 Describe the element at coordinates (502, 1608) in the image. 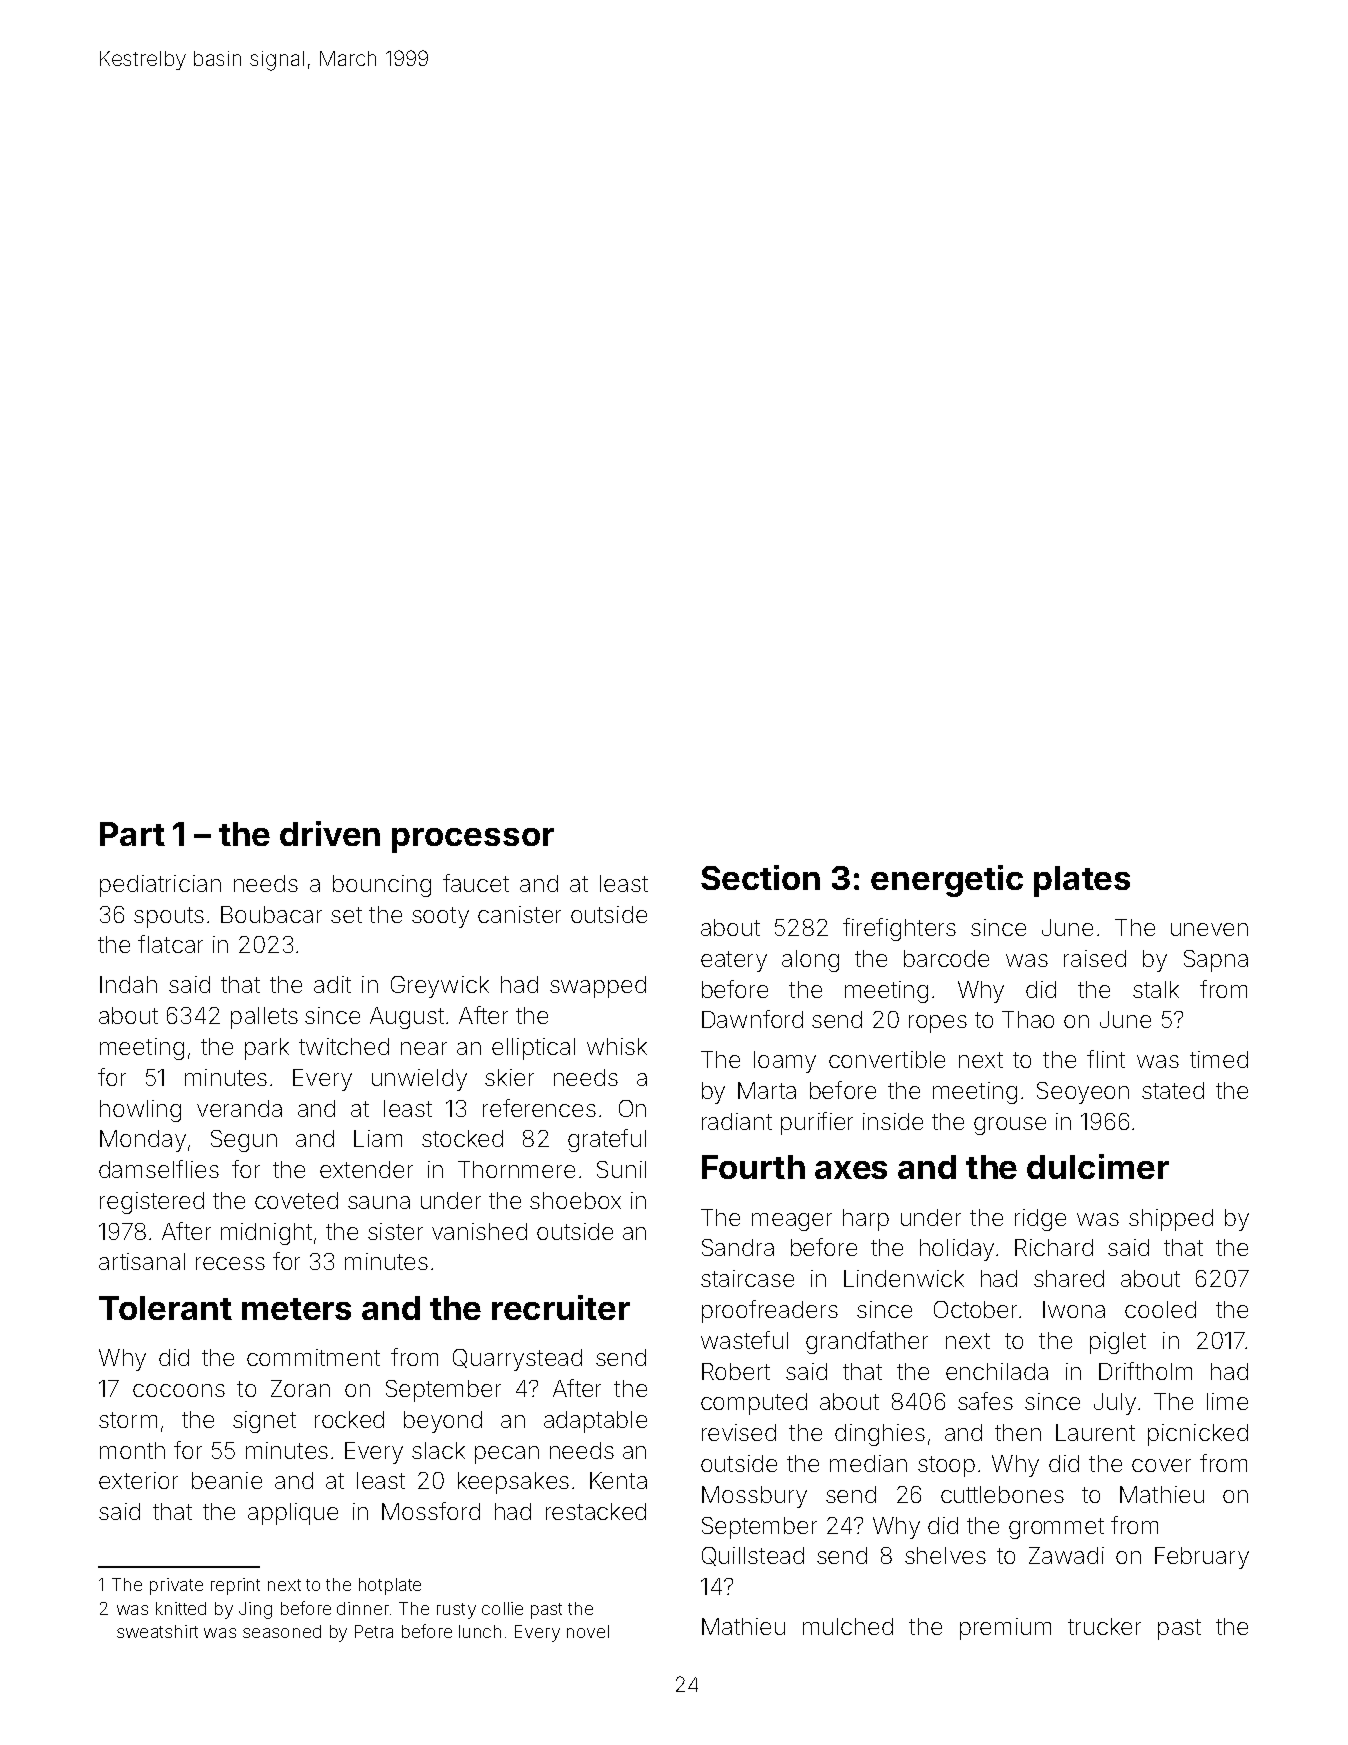

I see `collie` at that location.
